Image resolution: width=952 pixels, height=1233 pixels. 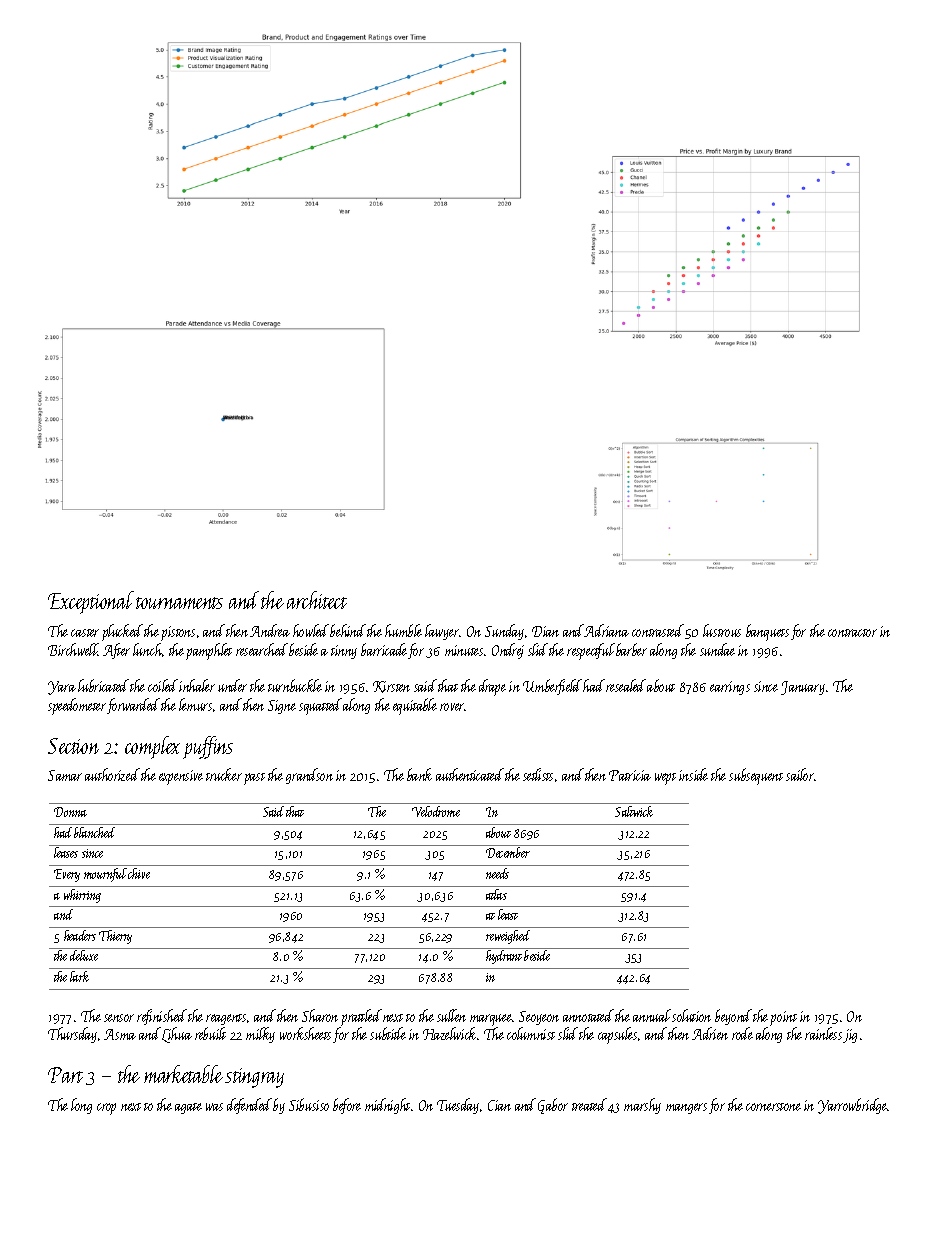 What do you see at coordinates (65, 1075) in the screenshot?
I see `Part` at bounding box center [65, 1075].
